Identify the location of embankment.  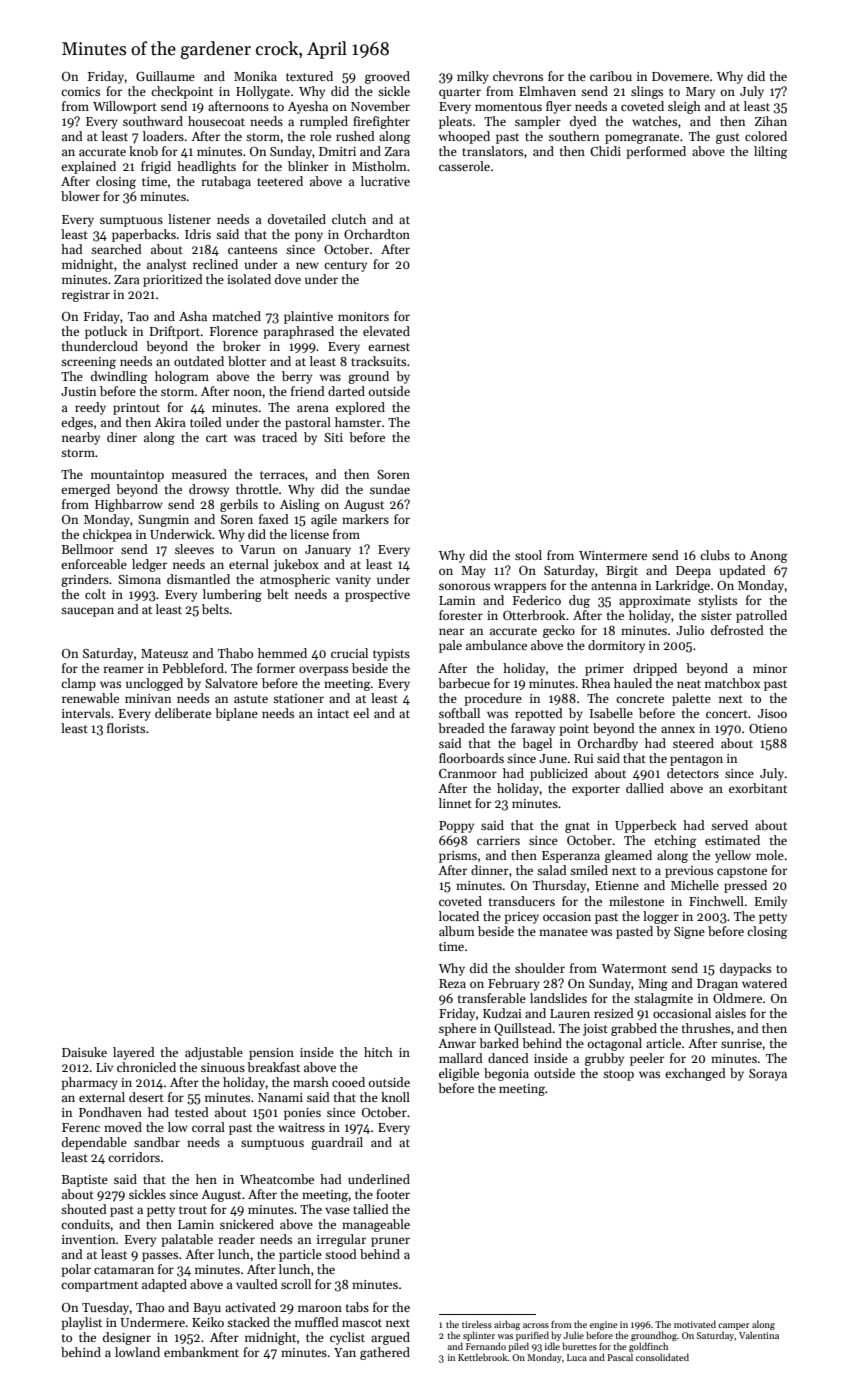
(201, 1352).
